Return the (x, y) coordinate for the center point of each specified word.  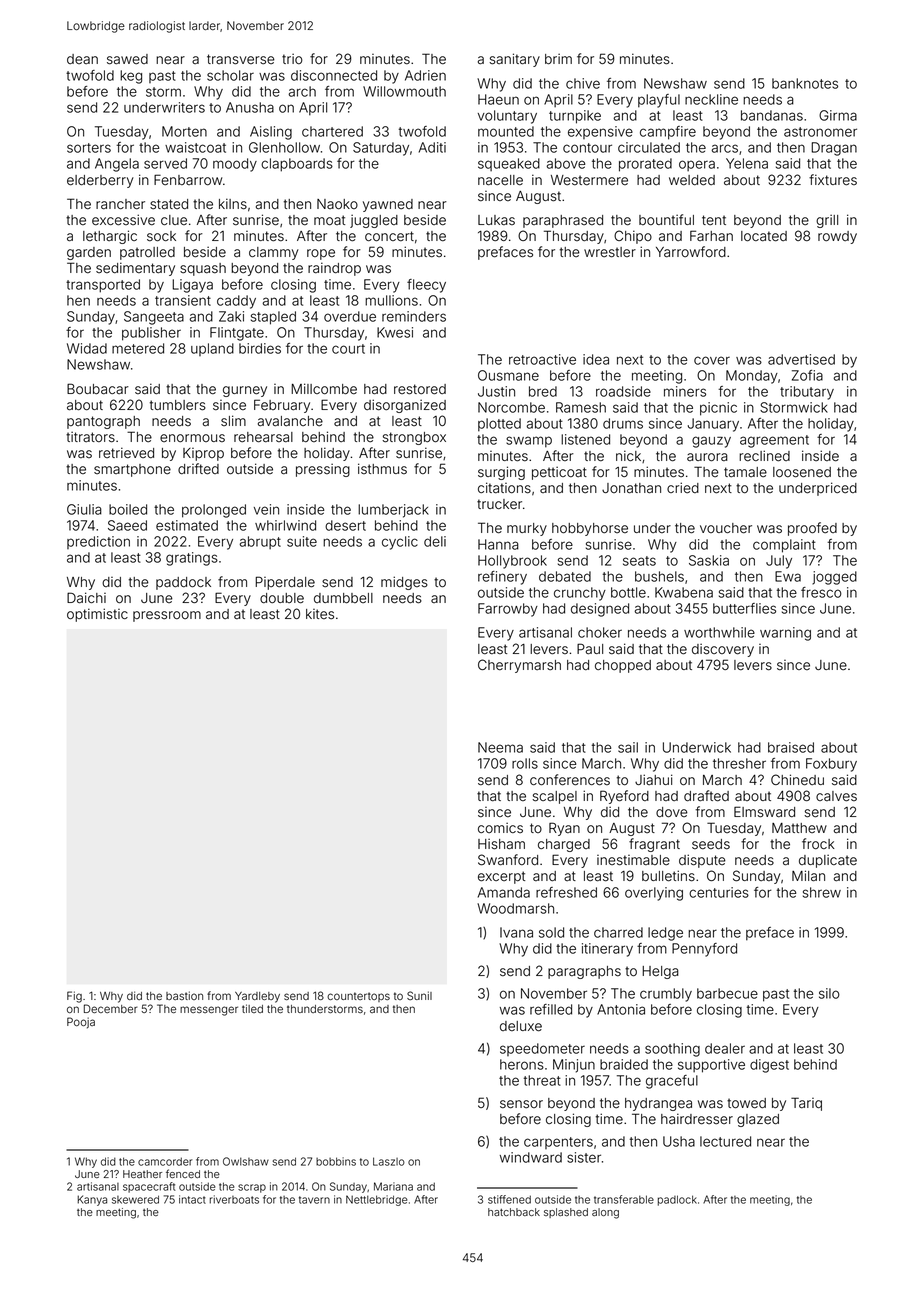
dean (82, 59)
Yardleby (257, 997)
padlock (677, 1200)
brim (558, 59)
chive (583, 83)
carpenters (558, 1143)
